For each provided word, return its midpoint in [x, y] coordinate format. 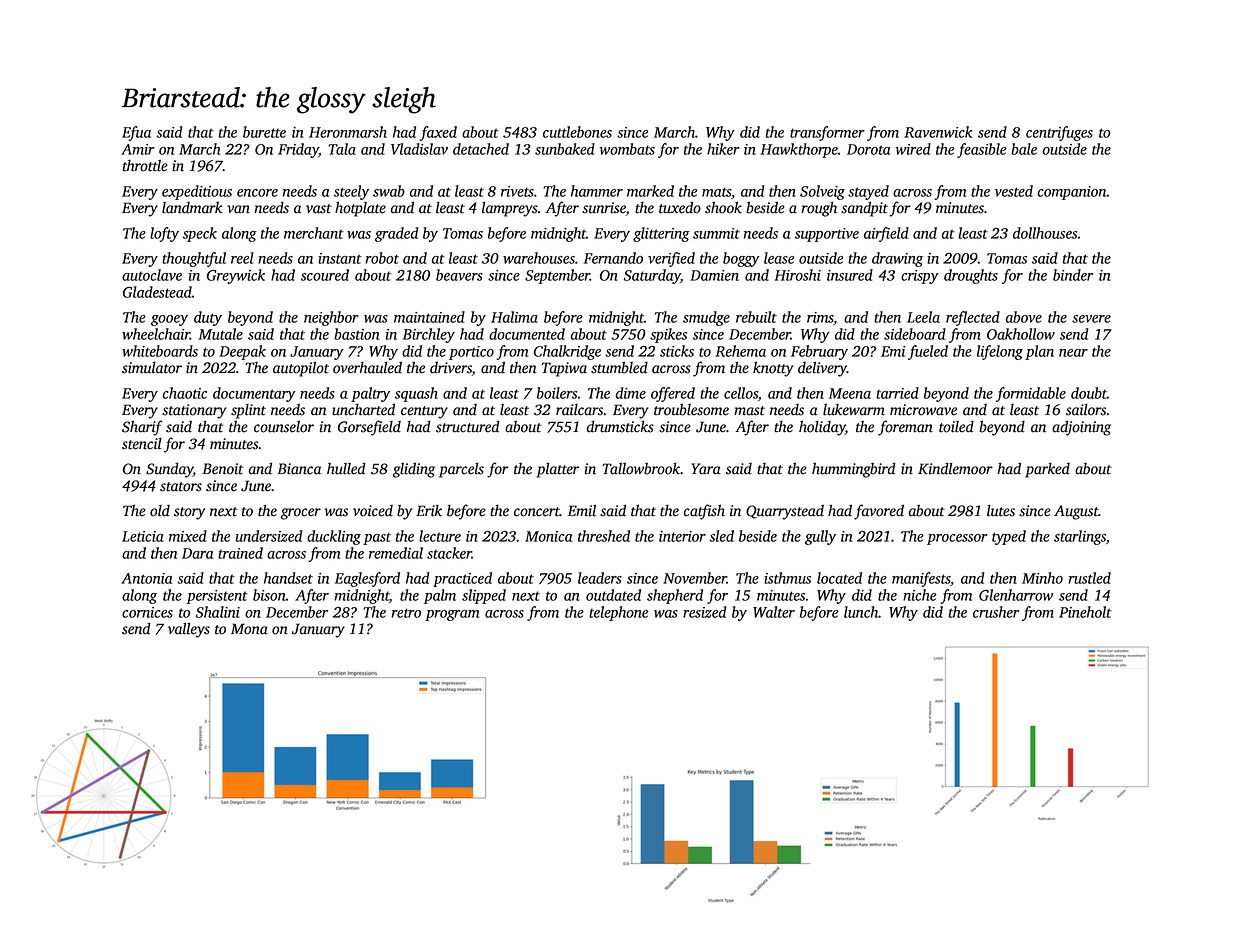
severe [1091, 319]
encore [257, 193]
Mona [249, 629]
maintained [429, 317]
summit [716, 233]
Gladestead [157, 292]
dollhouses [1045, 233]
